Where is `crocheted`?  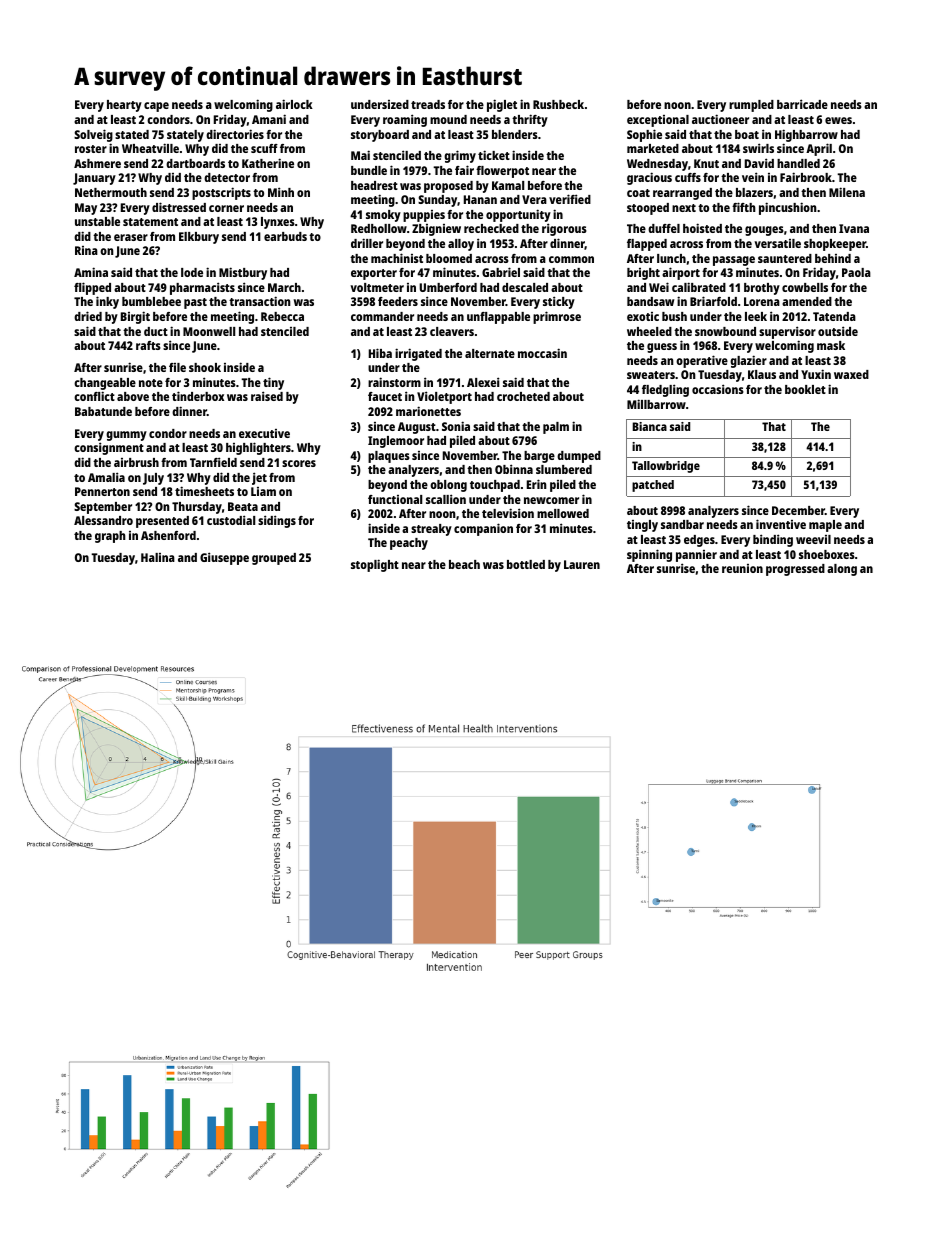
crocheted is located at coordinates (523, 396).
